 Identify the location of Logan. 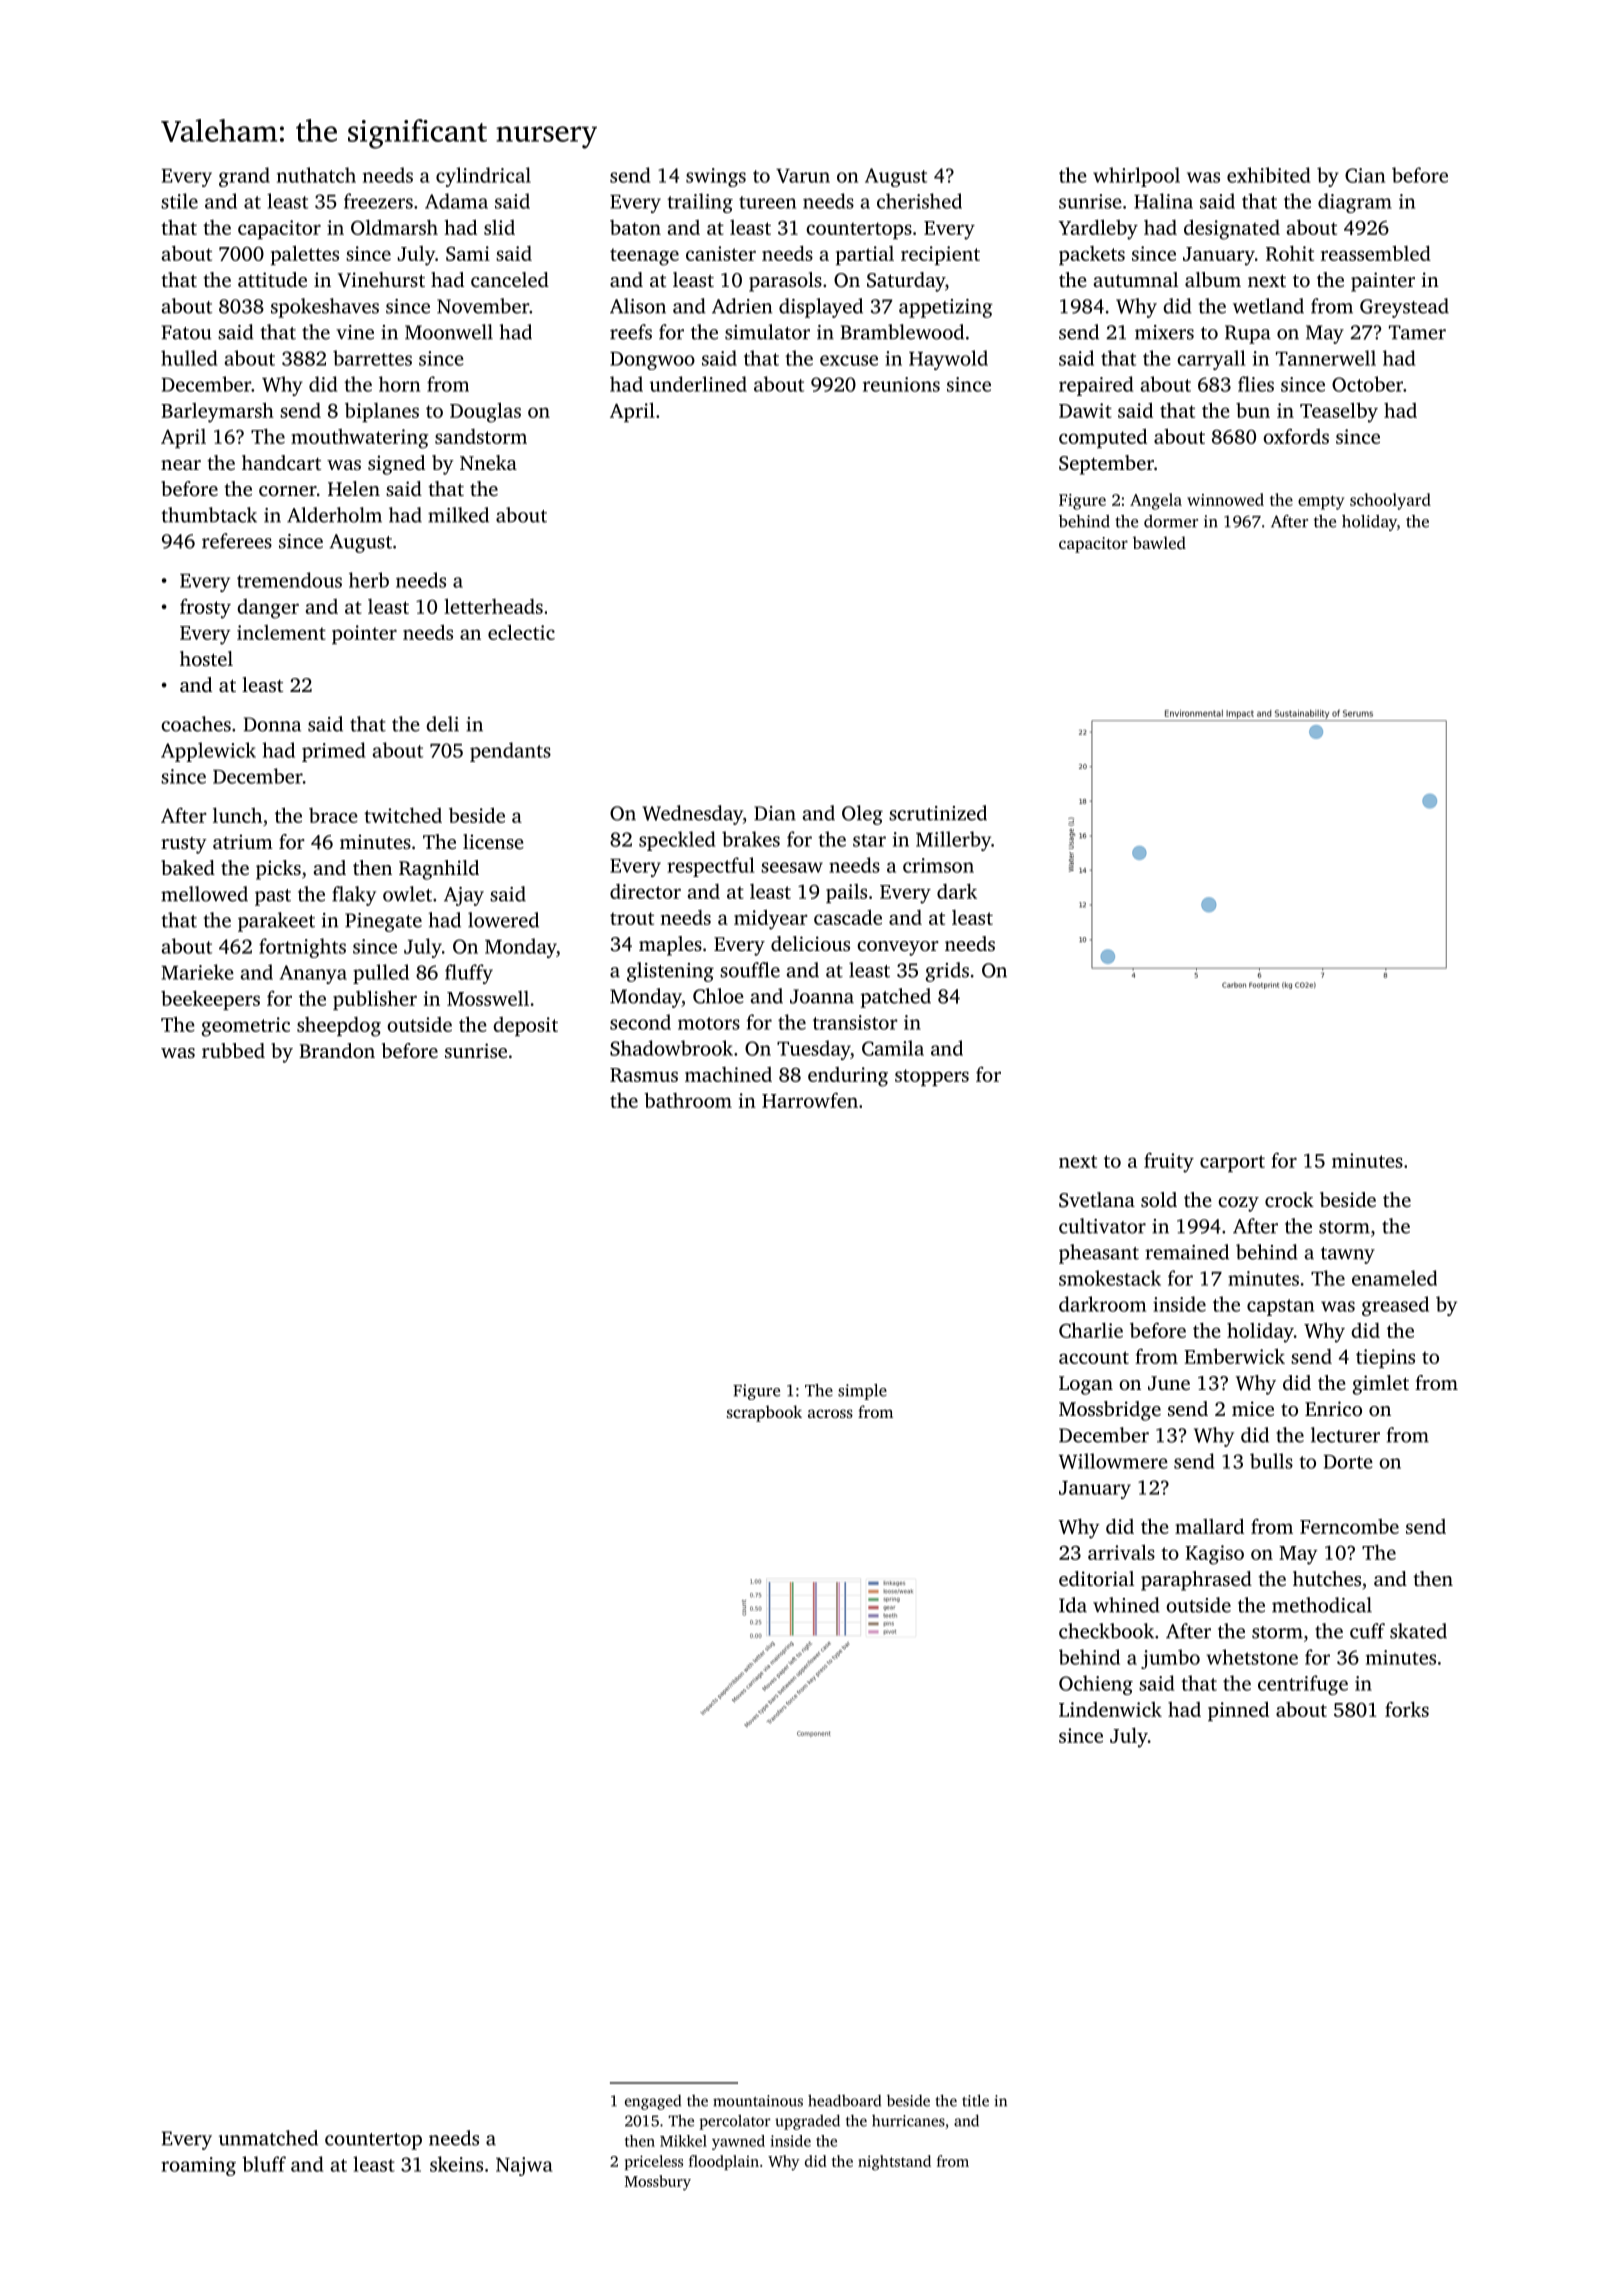
(1086, 1385).
